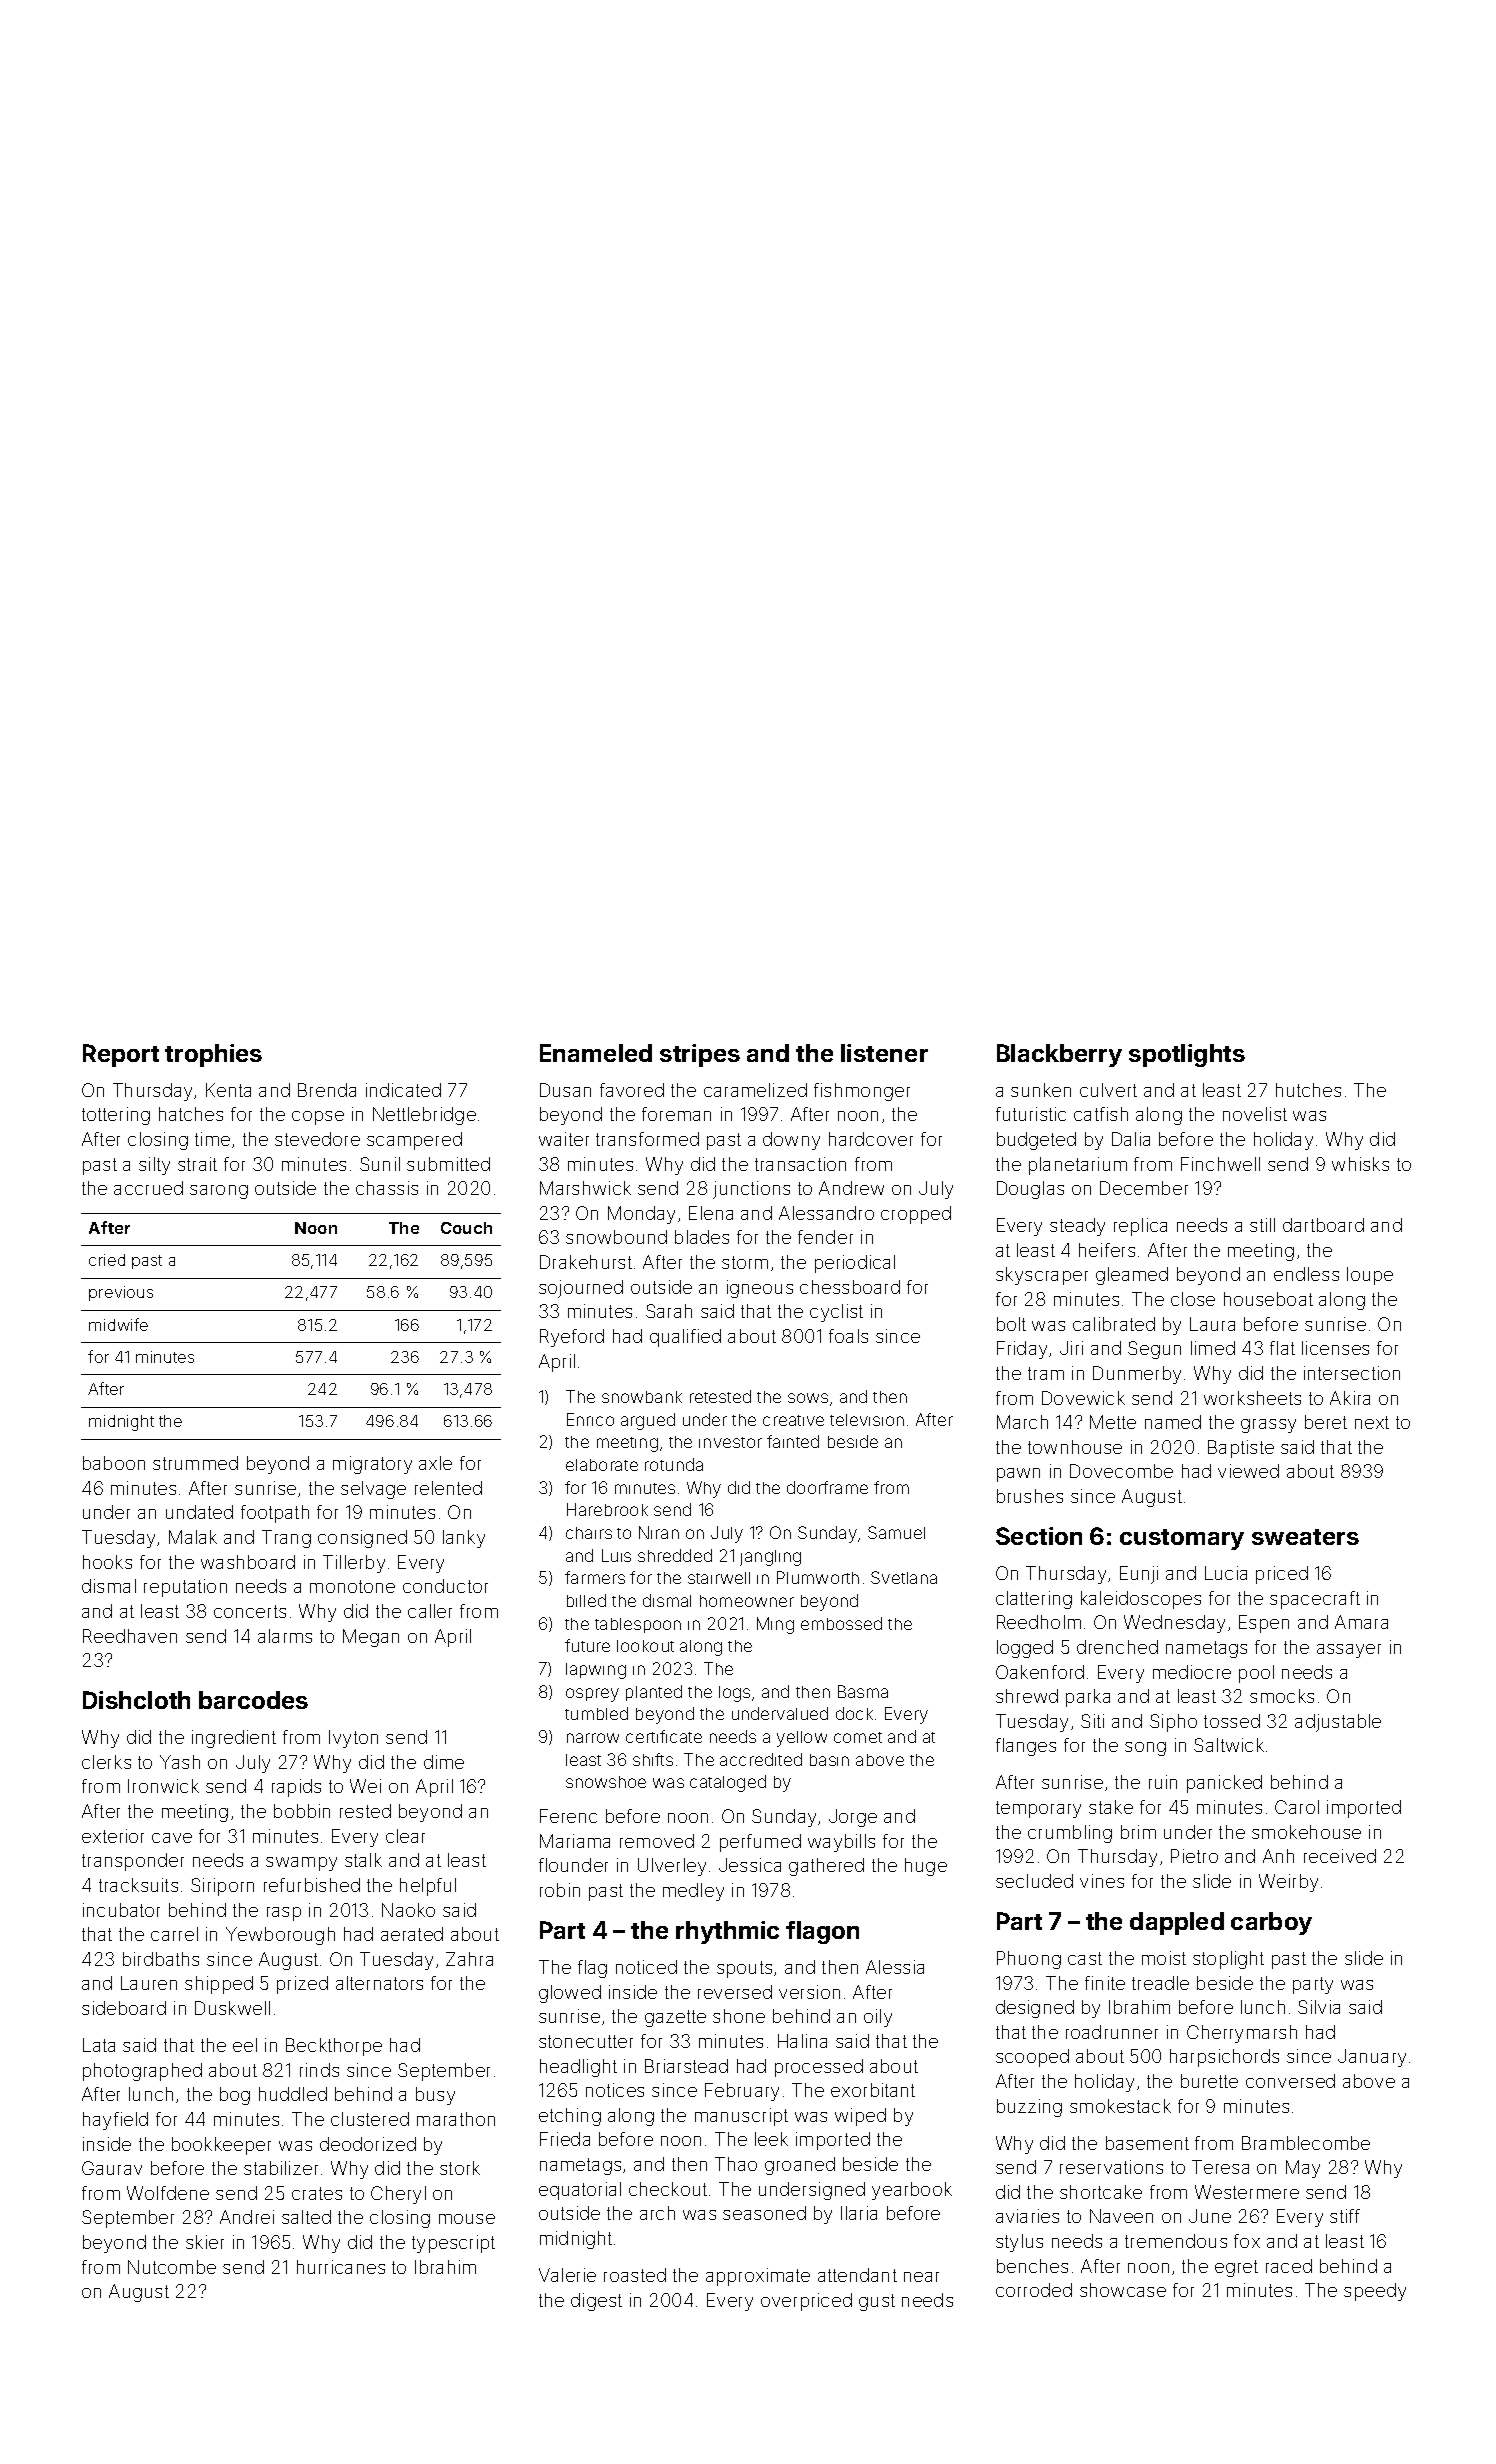  What do you see at coordinates (403, 1090) in the image?
I see `indicated` at bounding box center [403, 1090].
